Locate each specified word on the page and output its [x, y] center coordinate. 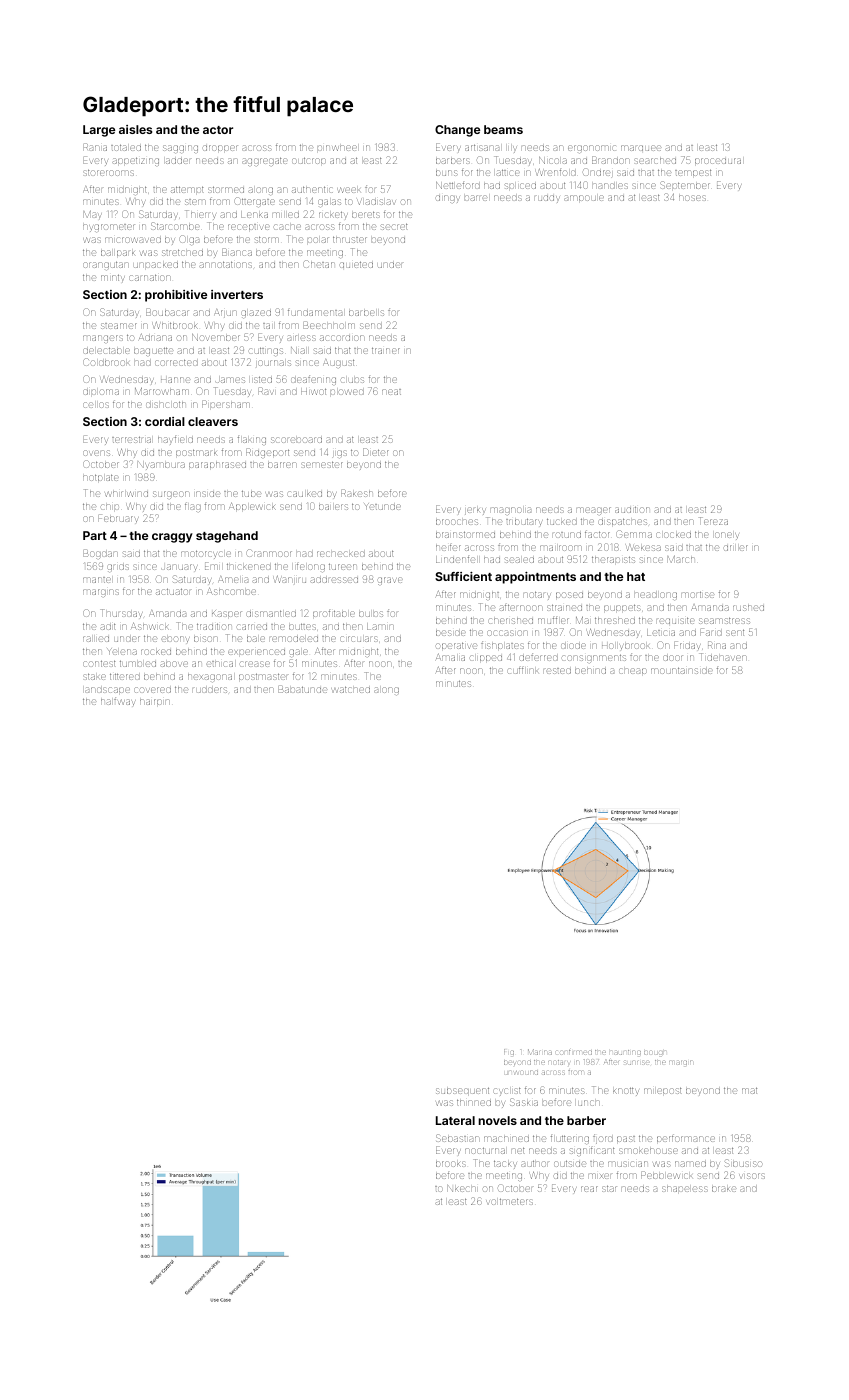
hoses [692, 198]
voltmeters [509, 1201]
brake [724, 1189]
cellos [96, 405]
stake [95, 676]
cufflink [523, 671]
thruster [350, 239]
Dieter [376, 452]
